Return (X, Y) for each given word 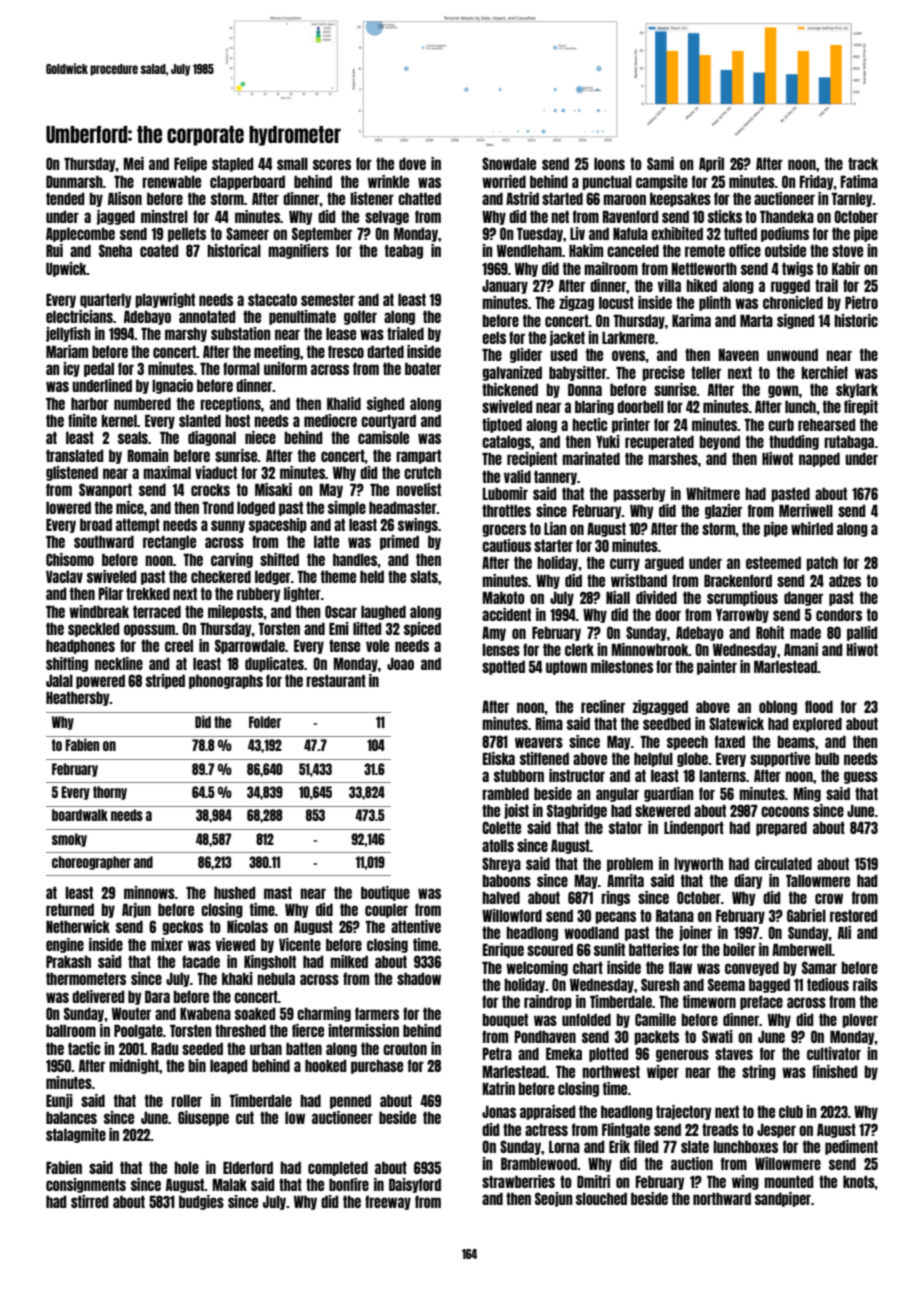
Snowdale (509, 163)
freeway (388, 1202)
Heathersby (78, 698)
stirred (90, 1201)
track (863, 163)
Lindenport (694, 828)
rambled (505, 793)
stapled (233, 164)
